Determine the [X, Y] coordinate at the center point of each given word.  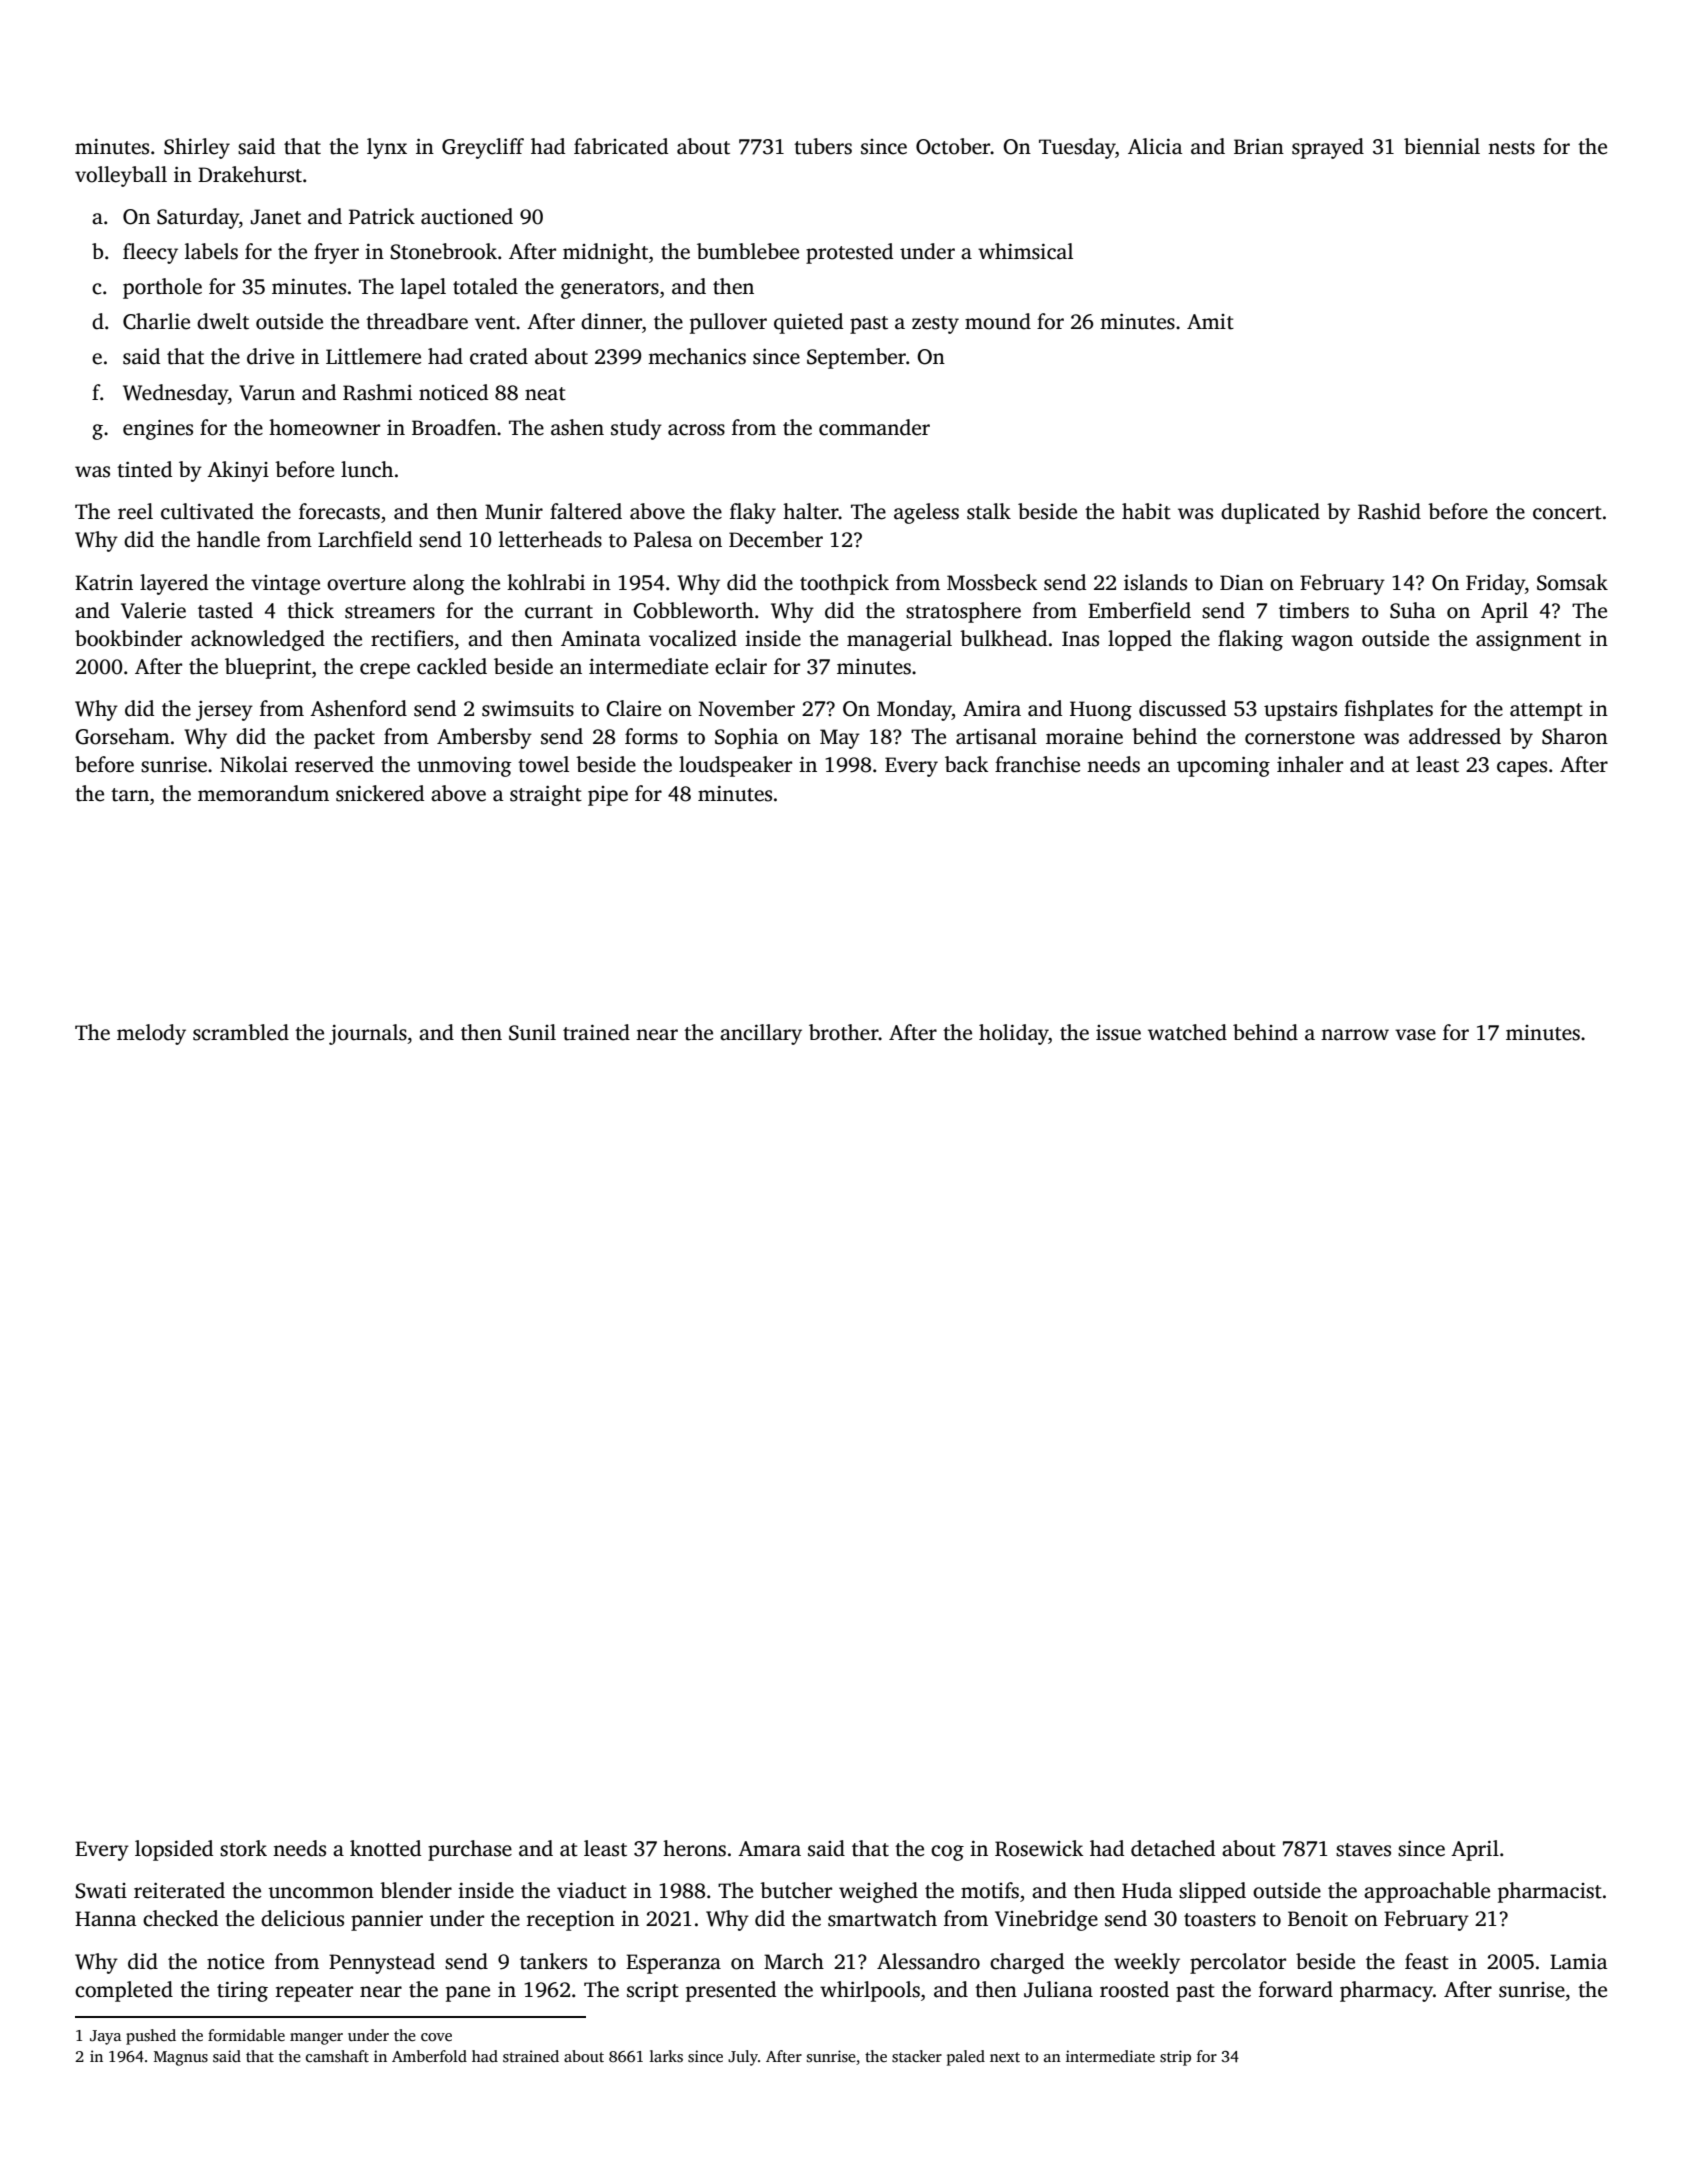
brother [844, 1032]
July [743, 2058]
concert [1567, 513]
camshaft [337, 2056]
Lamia [1578, 1962]
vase [1415, 1035]
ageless [926, 513]
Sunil [532, 1032]
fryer [336, 253]
